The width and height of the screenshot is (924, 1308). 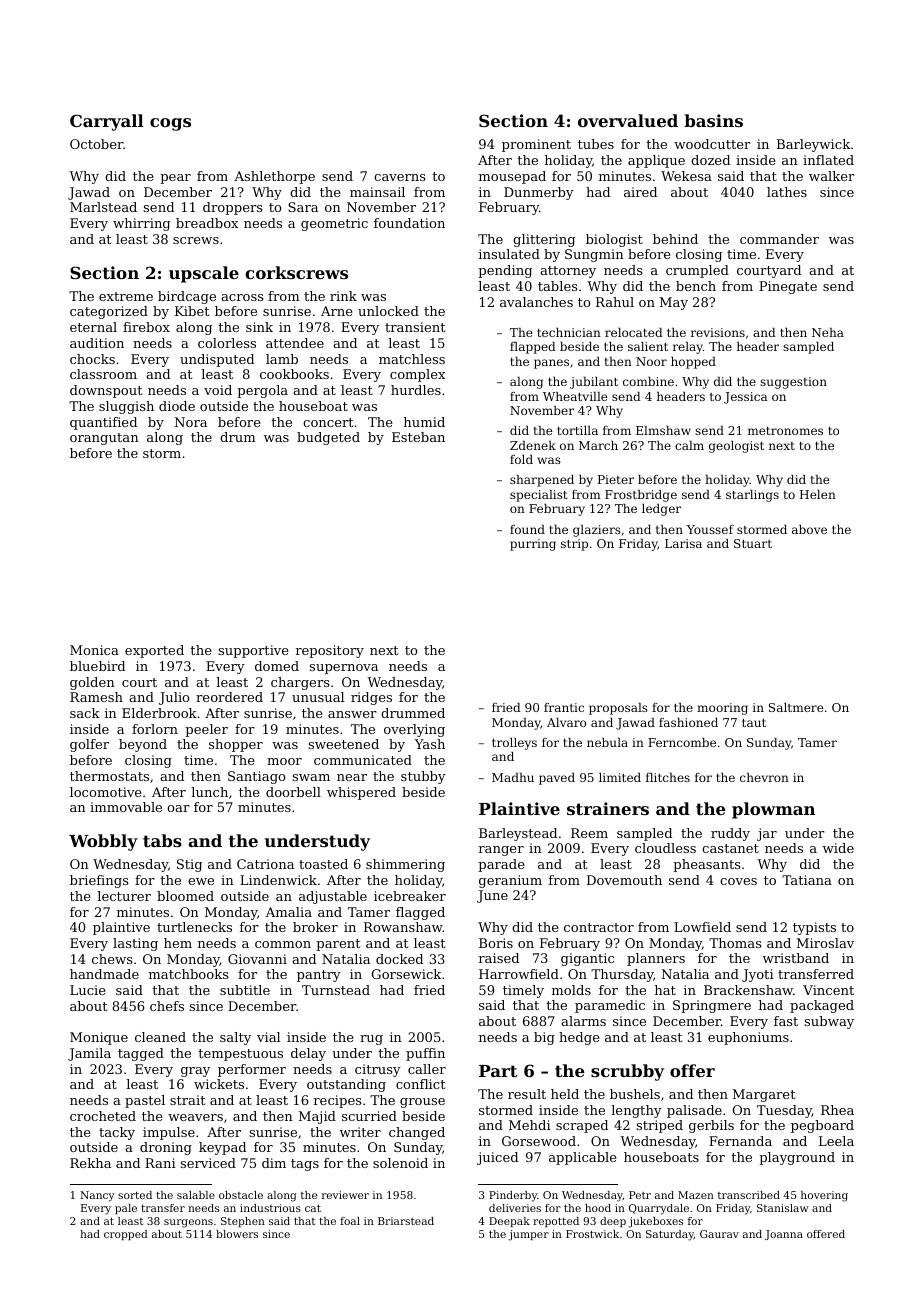 What do you see at coordinates (521, 459) in the screenshot?
I see `fold` at bounding box center [521, 459].
